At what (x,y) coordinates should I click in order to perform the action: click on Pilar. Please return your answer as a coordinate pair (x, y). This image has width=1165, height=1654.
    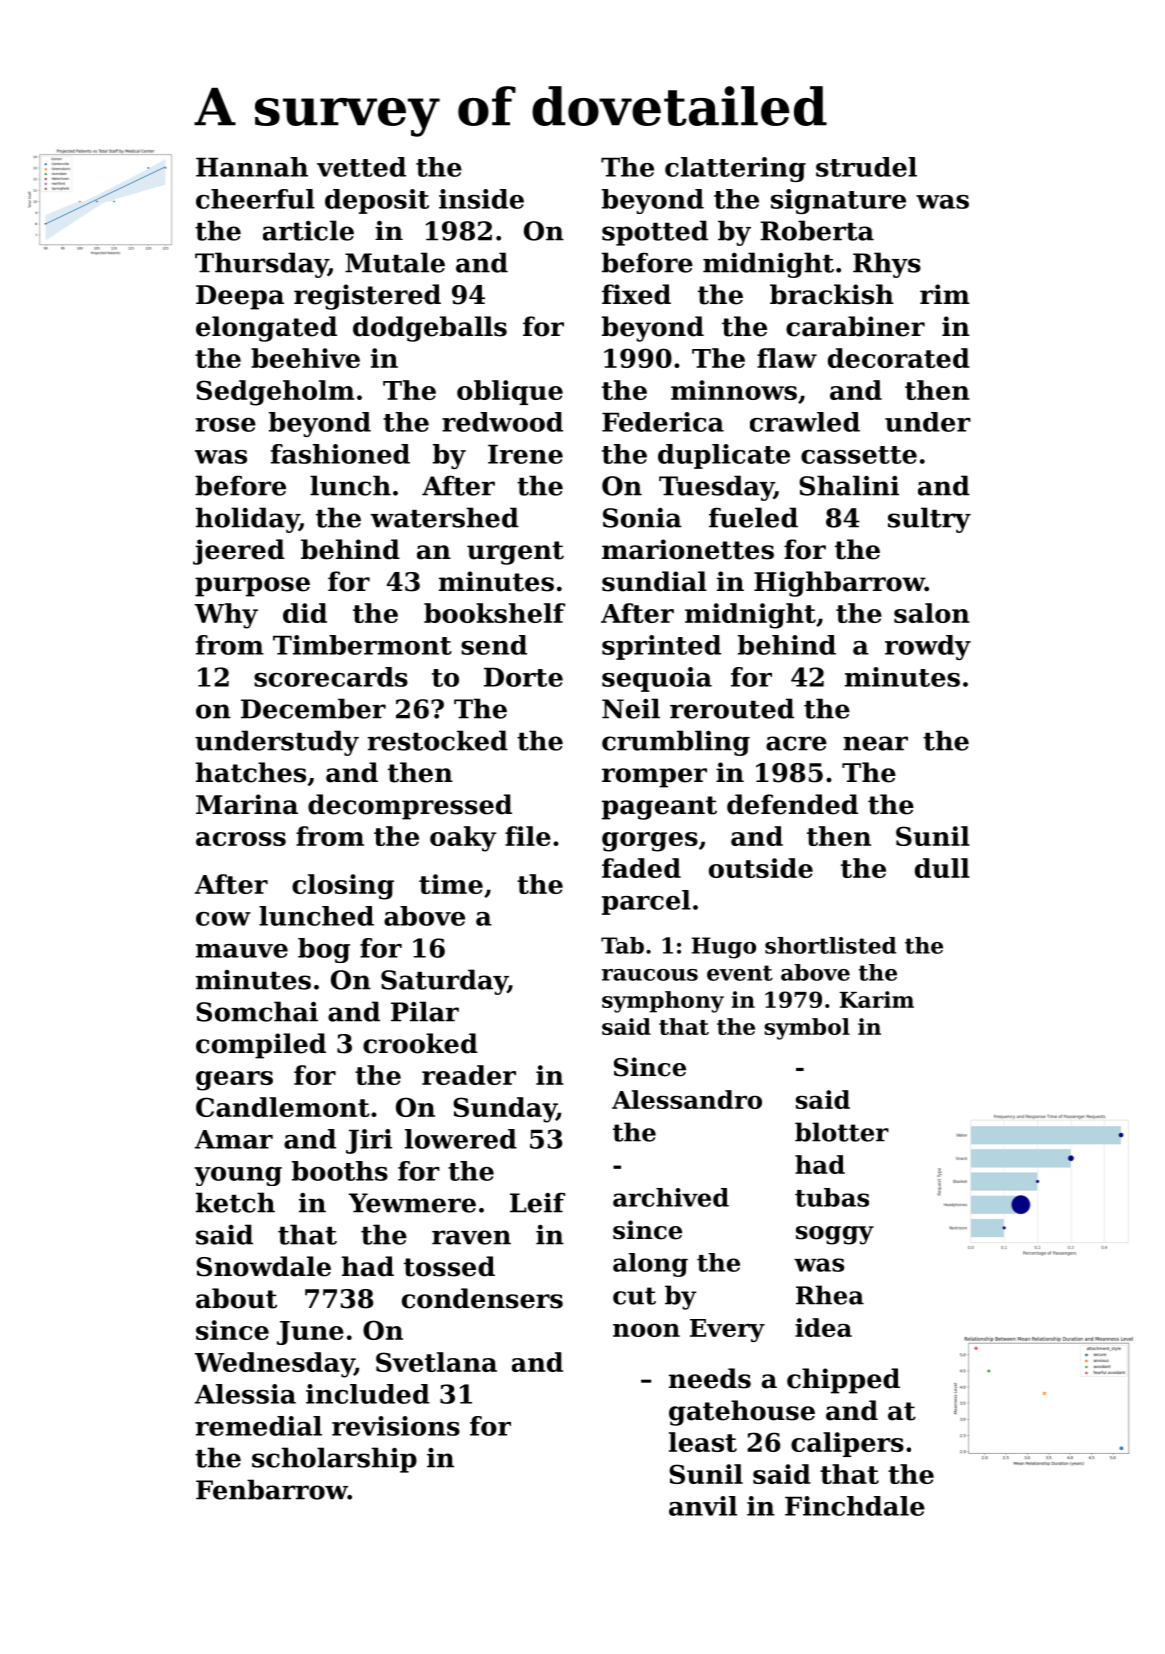
    Looking at the image, I should click on (425, 1011).
